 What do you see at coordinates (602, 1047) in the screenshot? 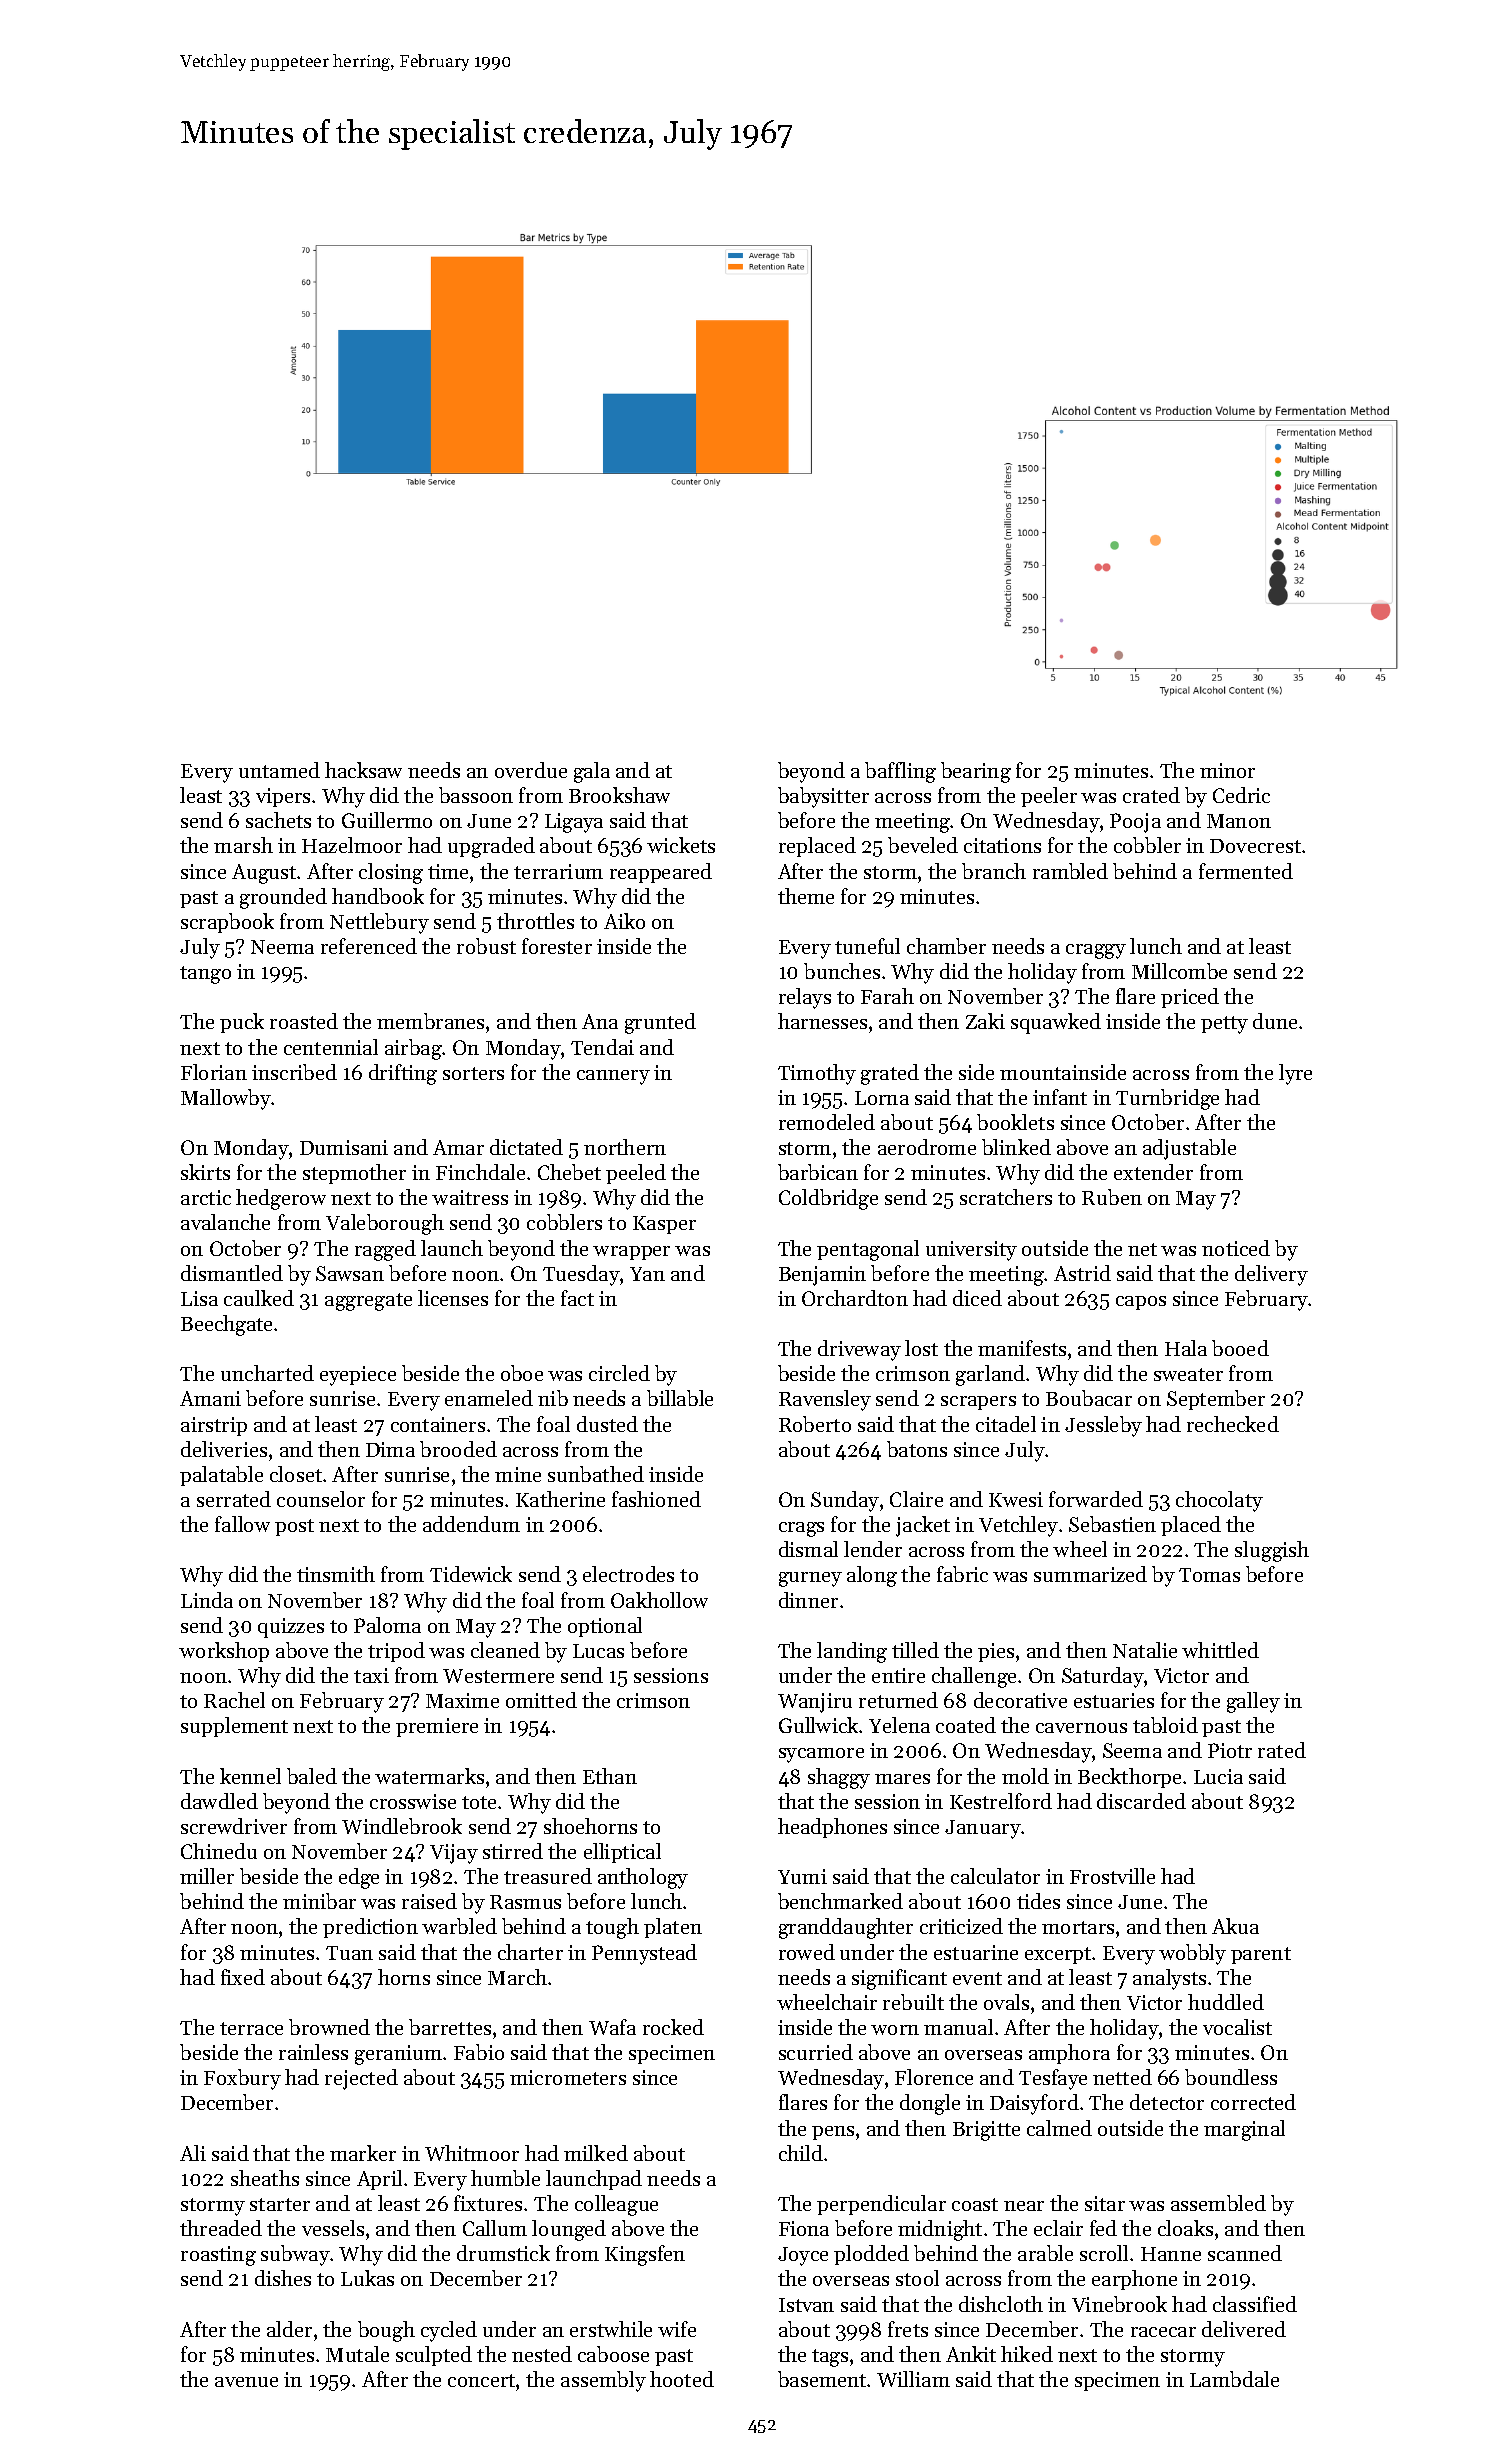
I see `Tendai` at bounding box center [602, 1047].
